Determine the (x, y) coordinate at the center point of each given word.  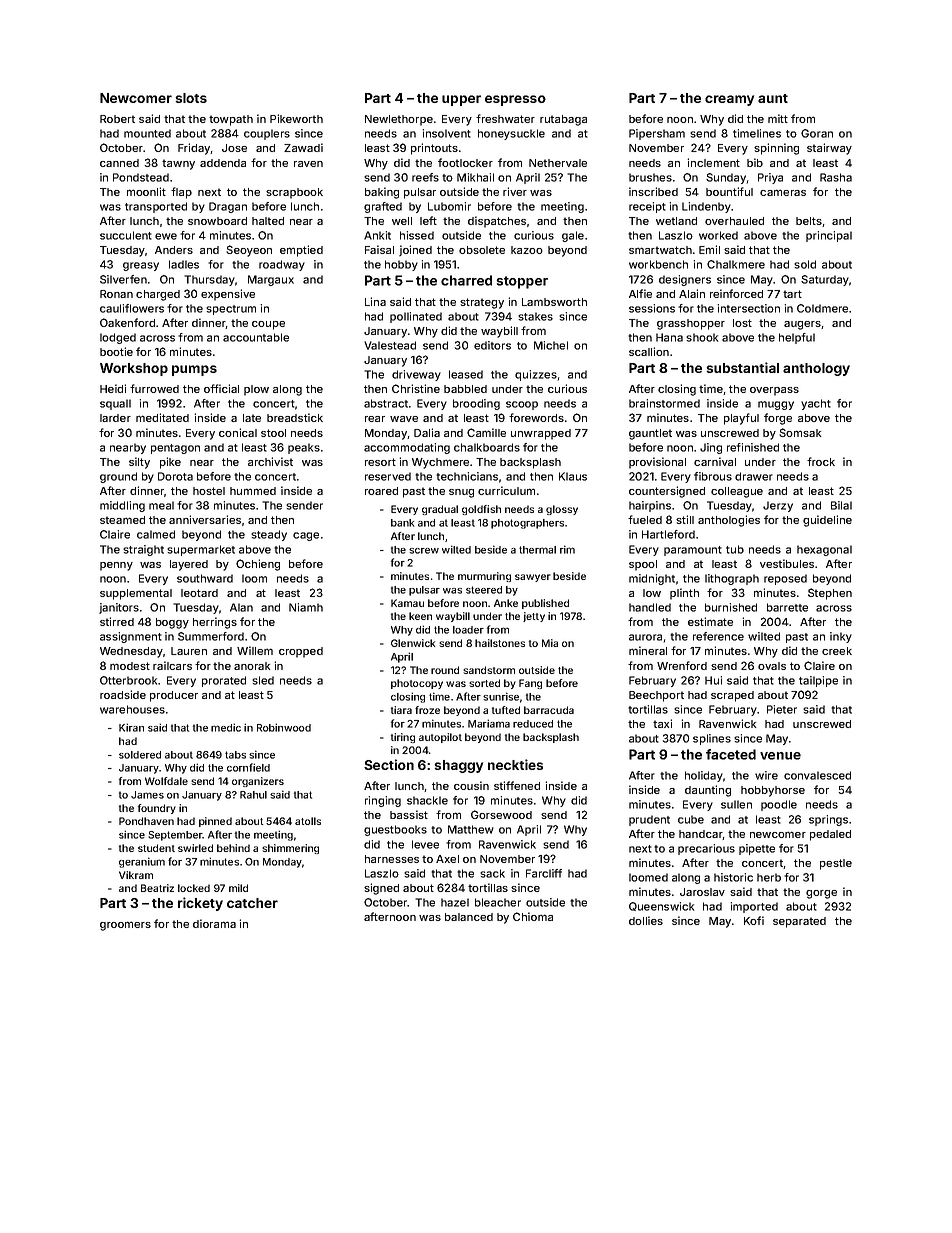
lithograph (732, 579)
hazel (455, 902)
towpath (231, 120)
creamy (729, 100)
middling (122, 506)
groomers (125, 926)
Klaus (573, 476)
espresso (515, 100)
